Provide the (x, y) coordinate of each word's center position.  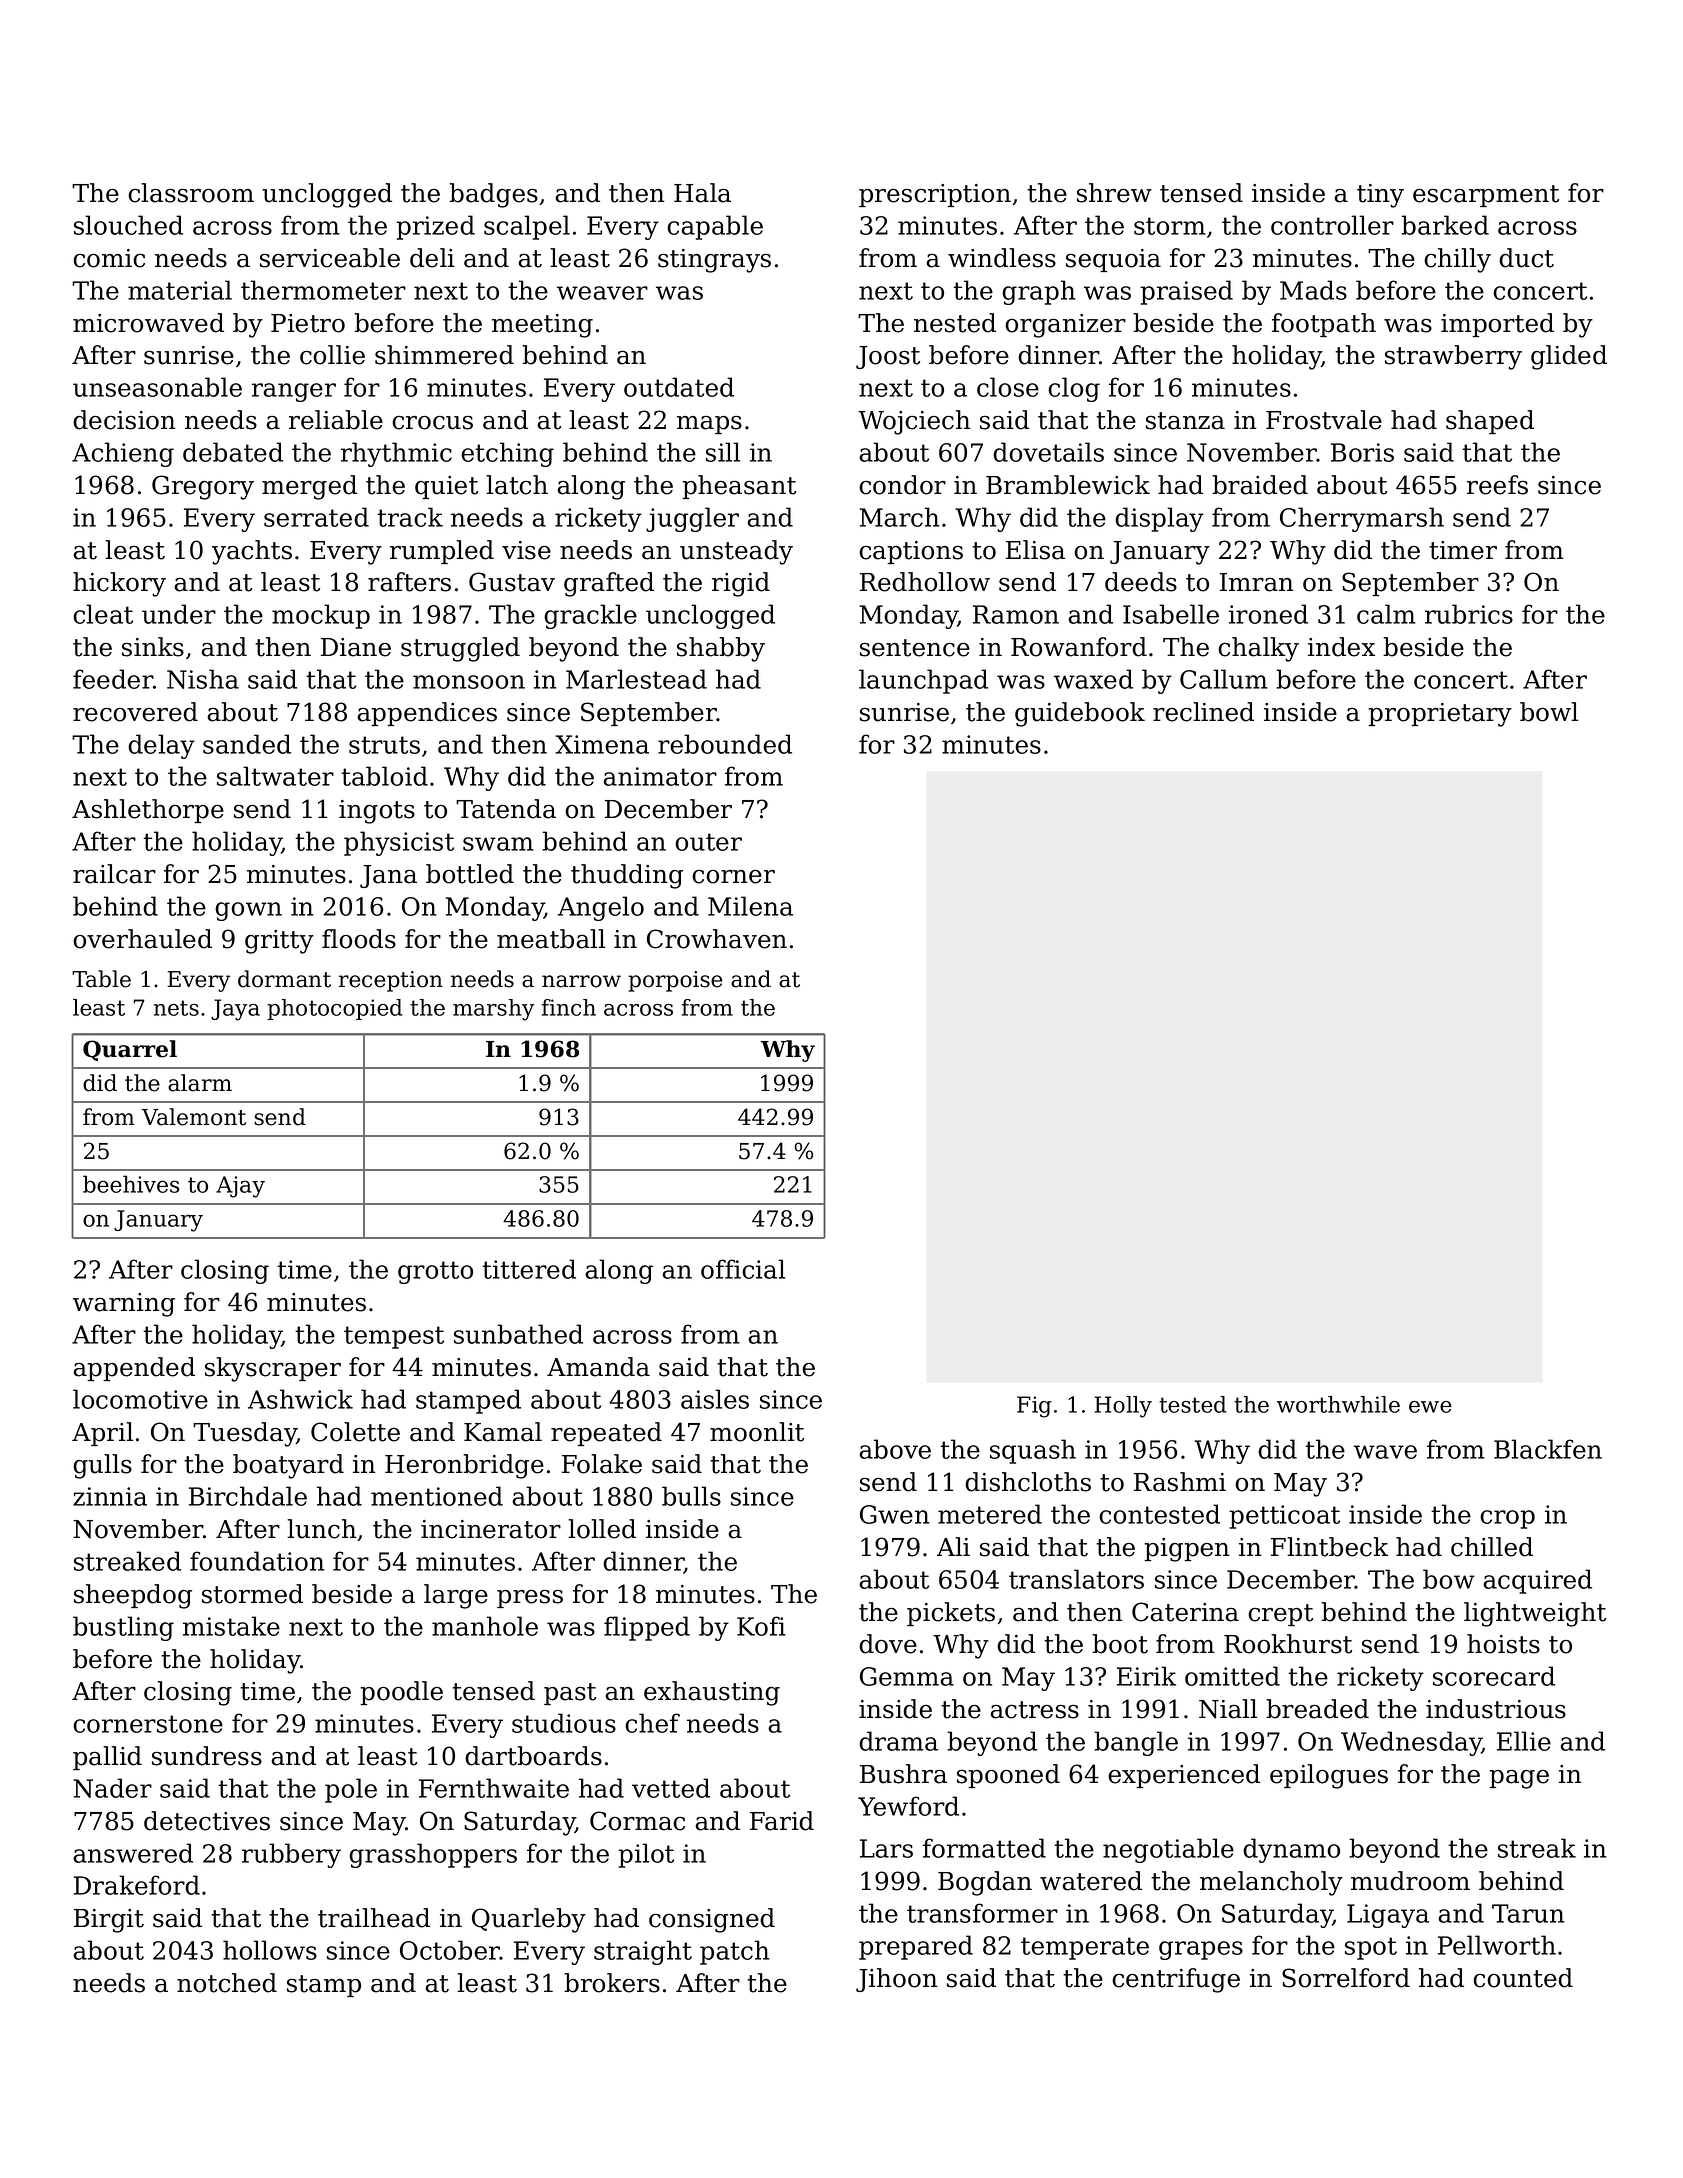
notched (227, 1983)
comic (109, 258)
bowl (1549, 712)
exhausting (712, 1693)
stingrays (714, 261)
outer (708, 842)
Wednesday (1411, 1743)
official (743, 1269)
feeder (113, 679)
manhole (485, 1626)
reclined (1203, 712)
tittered (529, 1269)
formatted (984, 1848)
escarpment (1486, 196)
